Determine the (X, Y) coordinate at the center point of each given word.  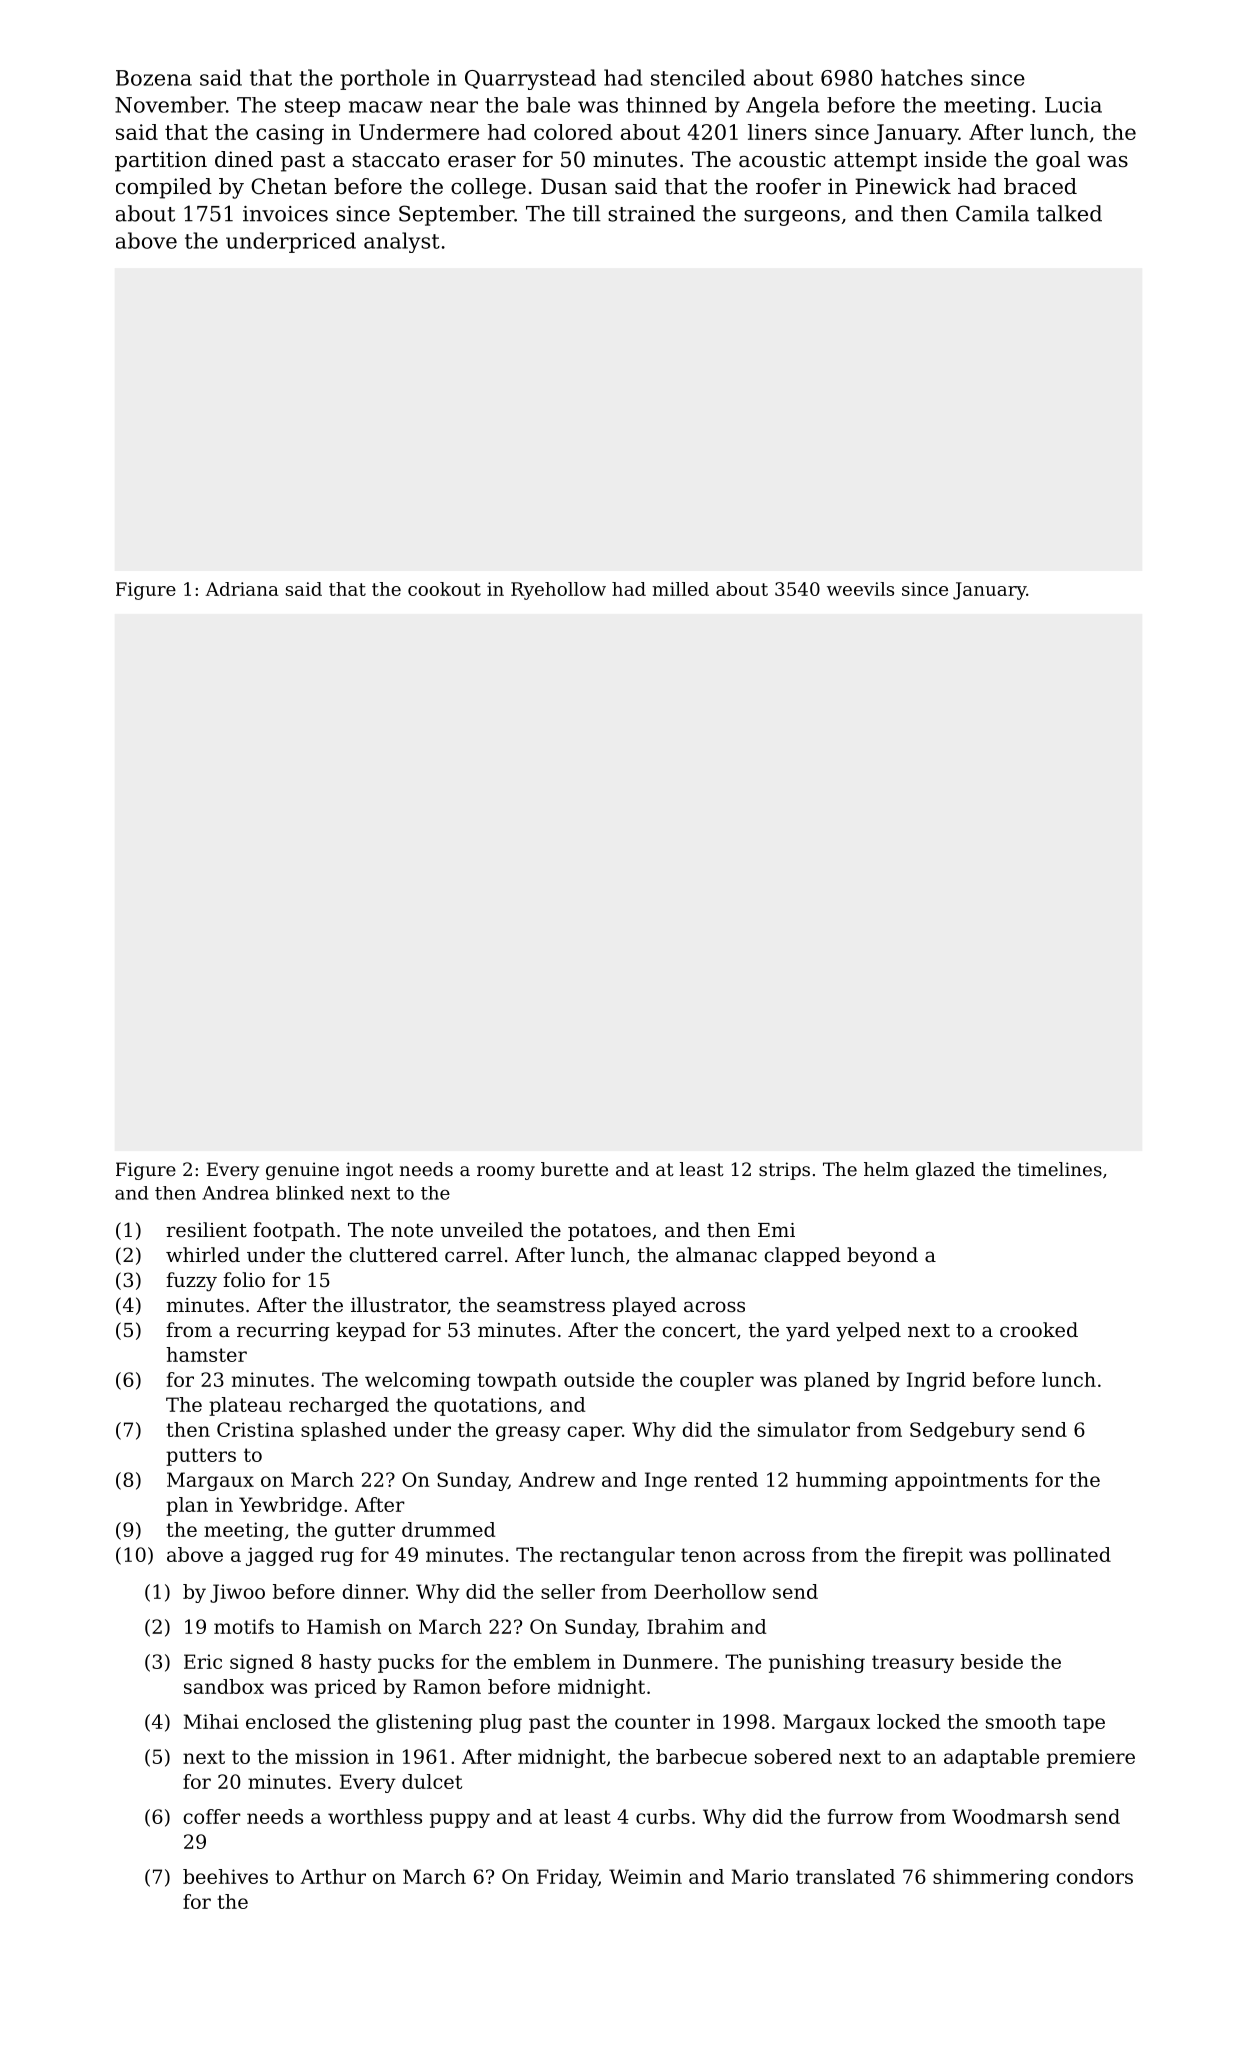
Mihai (211, 1721)
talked (1069, 213)
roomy (506, 1173)
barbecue (701, 1756)
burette (574, 1169)
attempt (875, 162)
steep (312, 107)
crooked (1039, 1330)
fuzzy (191, 1282)
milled (680, 589)
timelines (1060, 1169)
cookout (444, 589)
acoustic (782, 159)
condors (1094, 1876)
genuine (302, 1171)
